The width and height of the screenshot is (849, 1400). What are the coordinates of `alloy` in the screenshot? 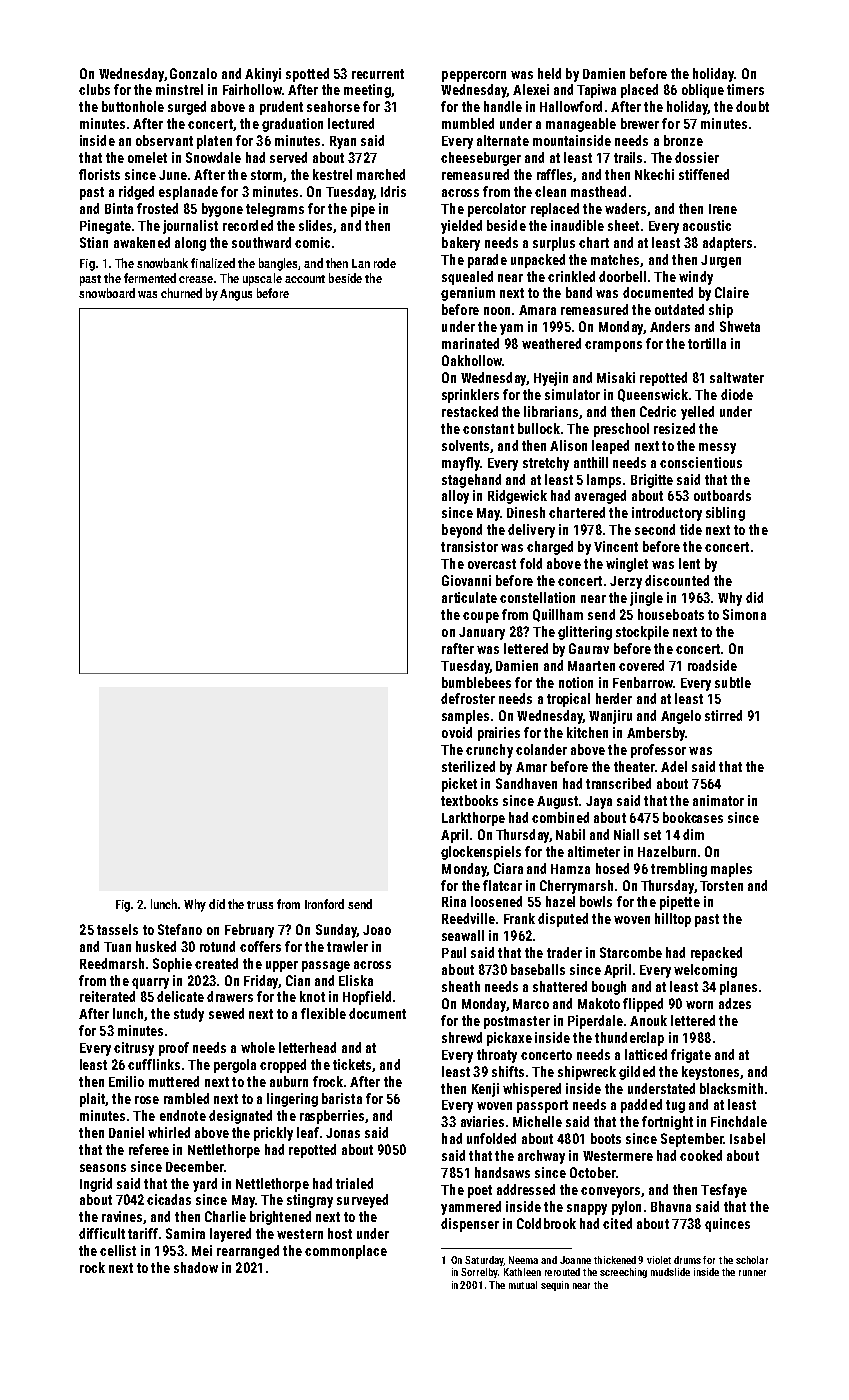 It's located at (455, 497).
